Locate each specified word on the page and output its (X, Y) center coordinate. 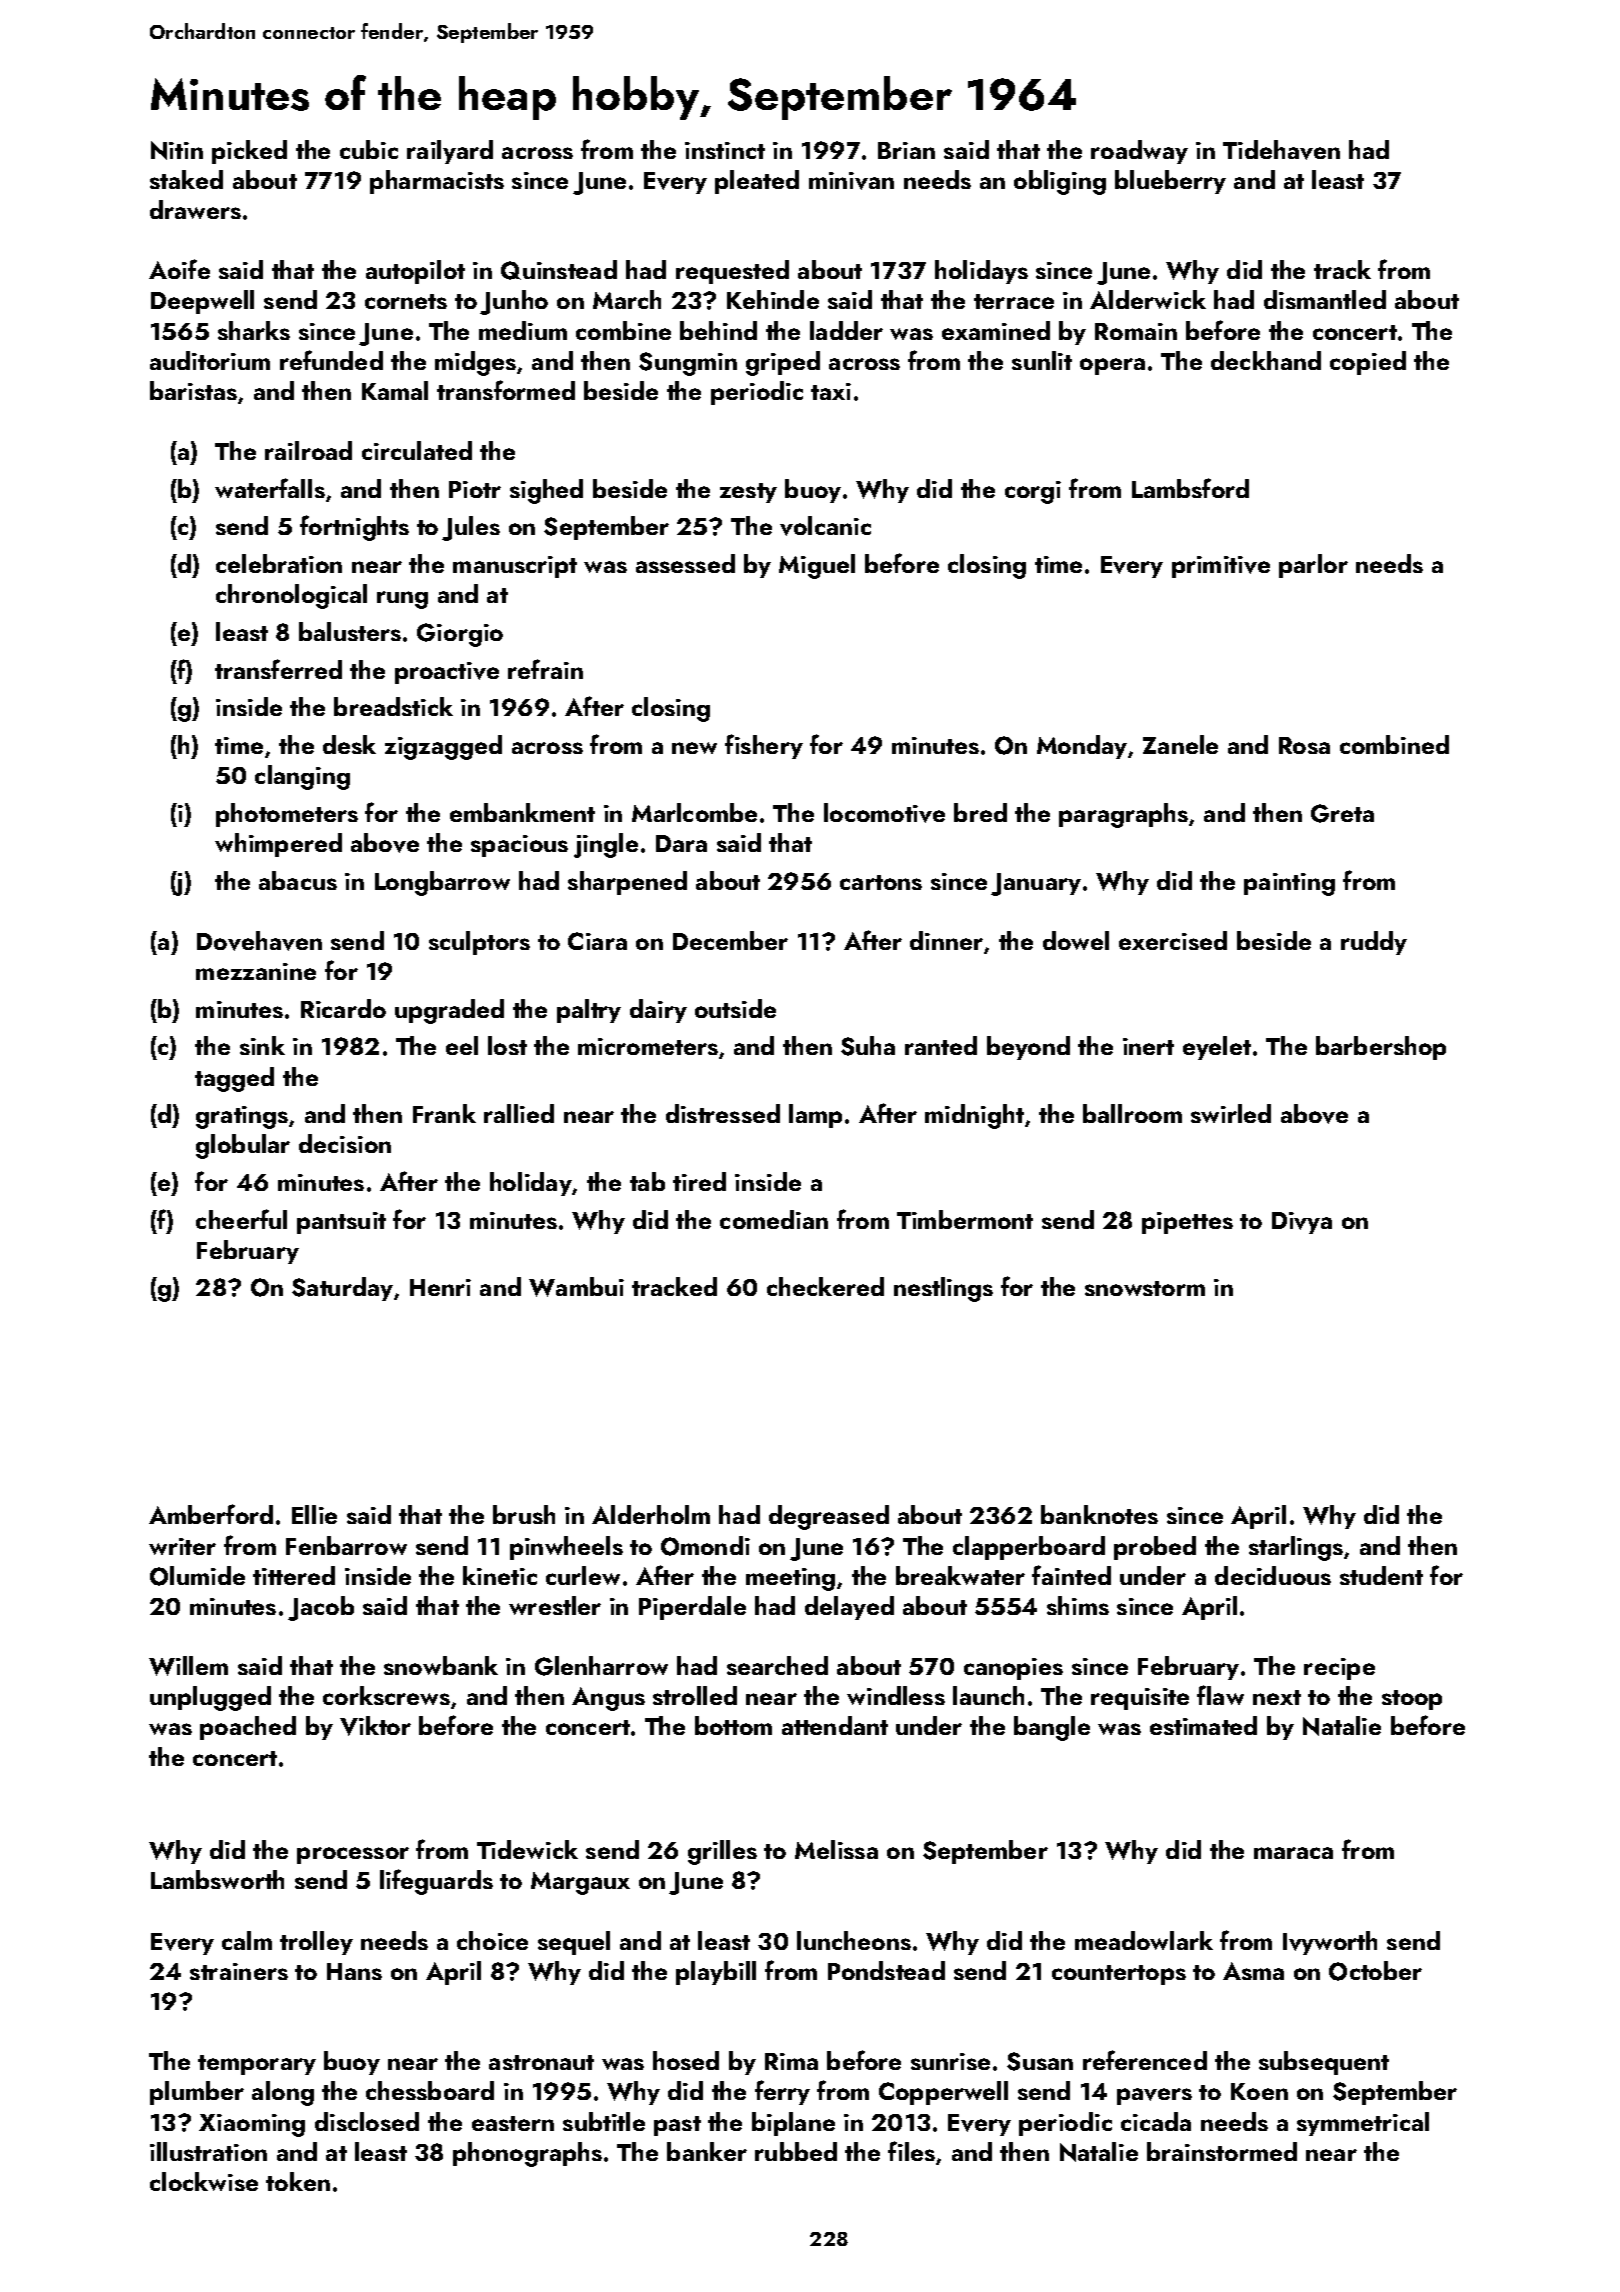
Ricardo (343, 1008)
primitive (1221, 567)
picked (249, 152)
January (1036, 884)
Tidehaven (1281, 150)
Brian (906, 150)
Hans (354, 1971)
